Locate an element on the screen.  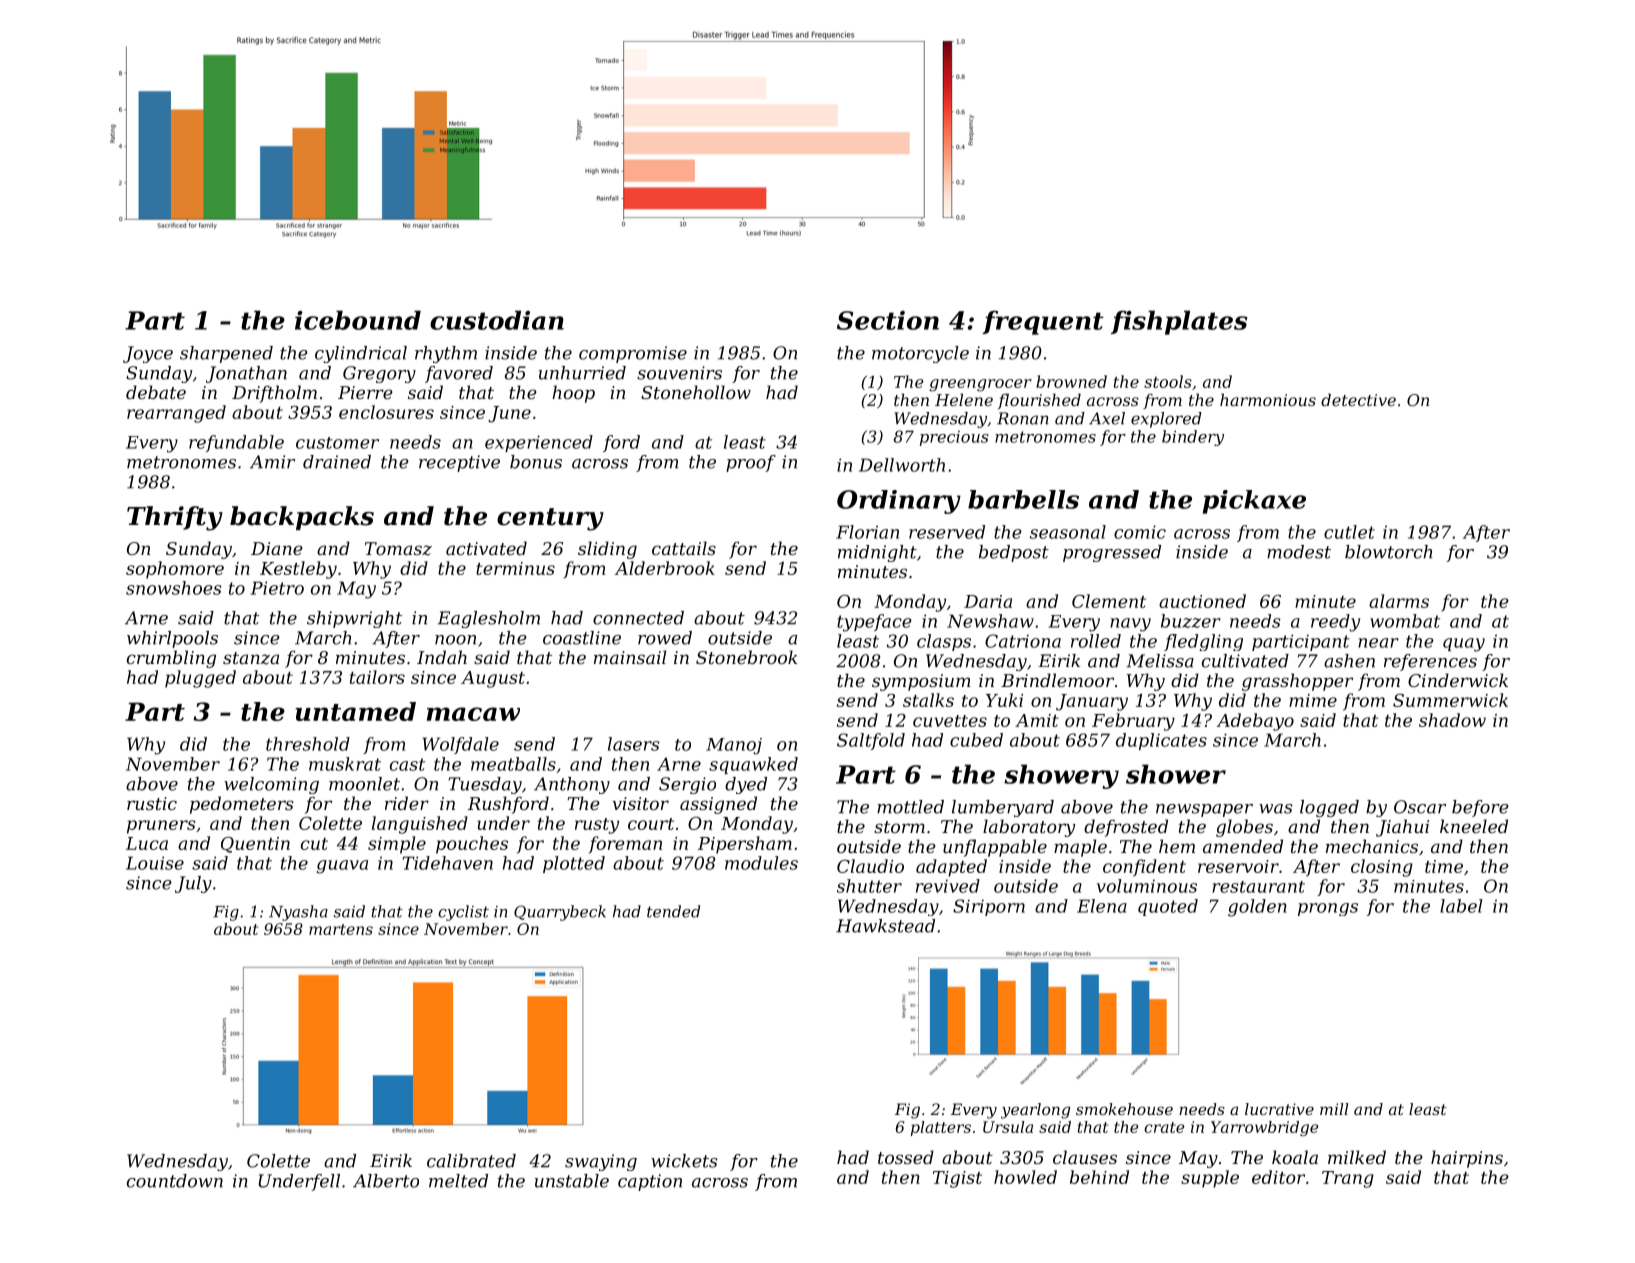
revived is located at coordinates (948, 886).
